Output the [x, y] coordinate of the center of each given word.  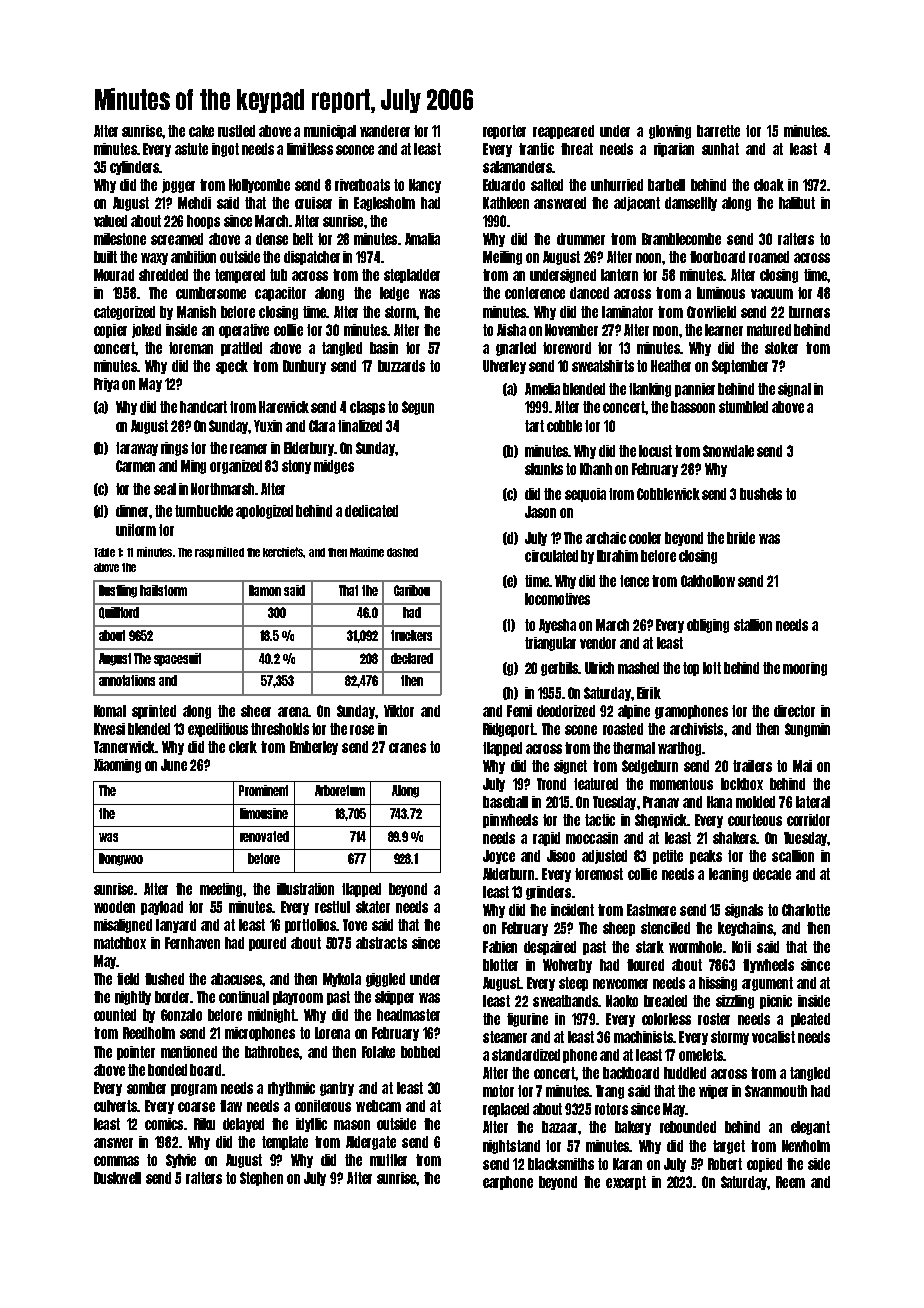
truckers [411, 635]
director [794, 711]
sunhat [720, 149]
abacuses [236, 979]
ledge [394, 294]
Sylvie [181, 1161]
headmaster [408, 1015]
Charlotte [806, 910]
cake [201, 131]
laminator [627, 312]
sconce [355, 150]
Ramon [265, 590]
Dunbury [304, 367]
